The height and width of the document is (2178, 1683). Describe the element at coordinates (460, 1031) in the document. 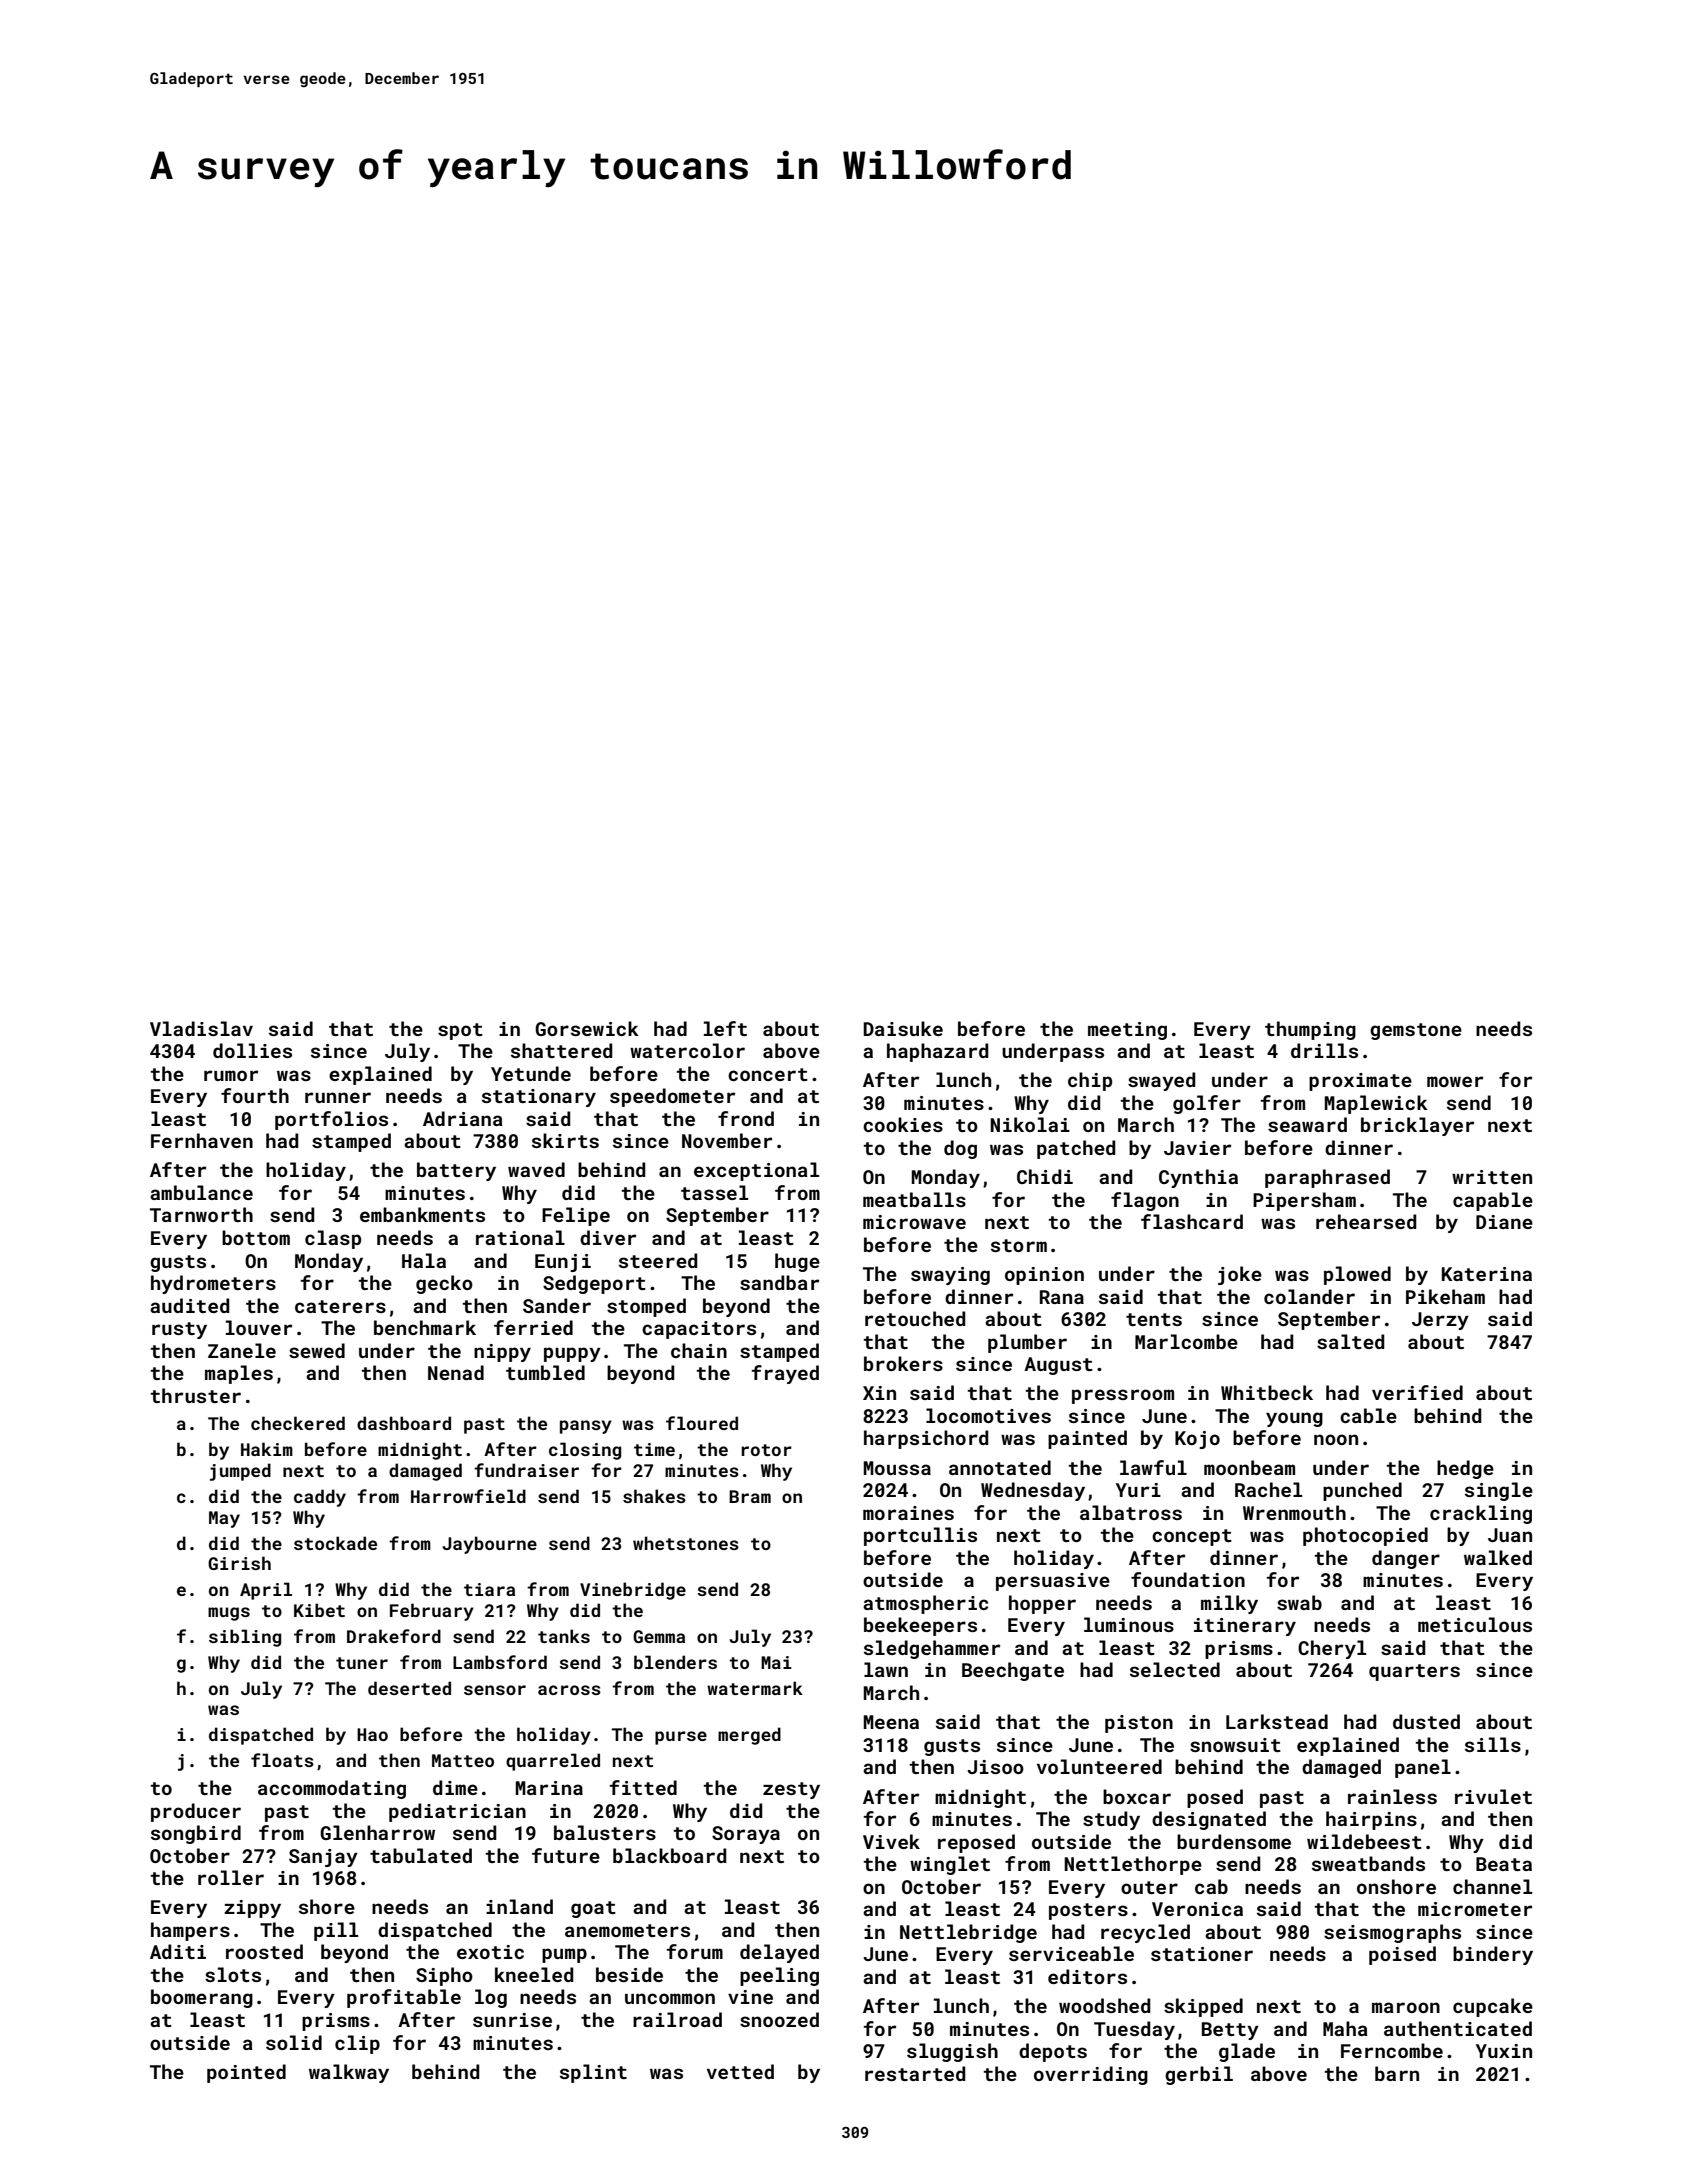

I see `spot` at that location.
